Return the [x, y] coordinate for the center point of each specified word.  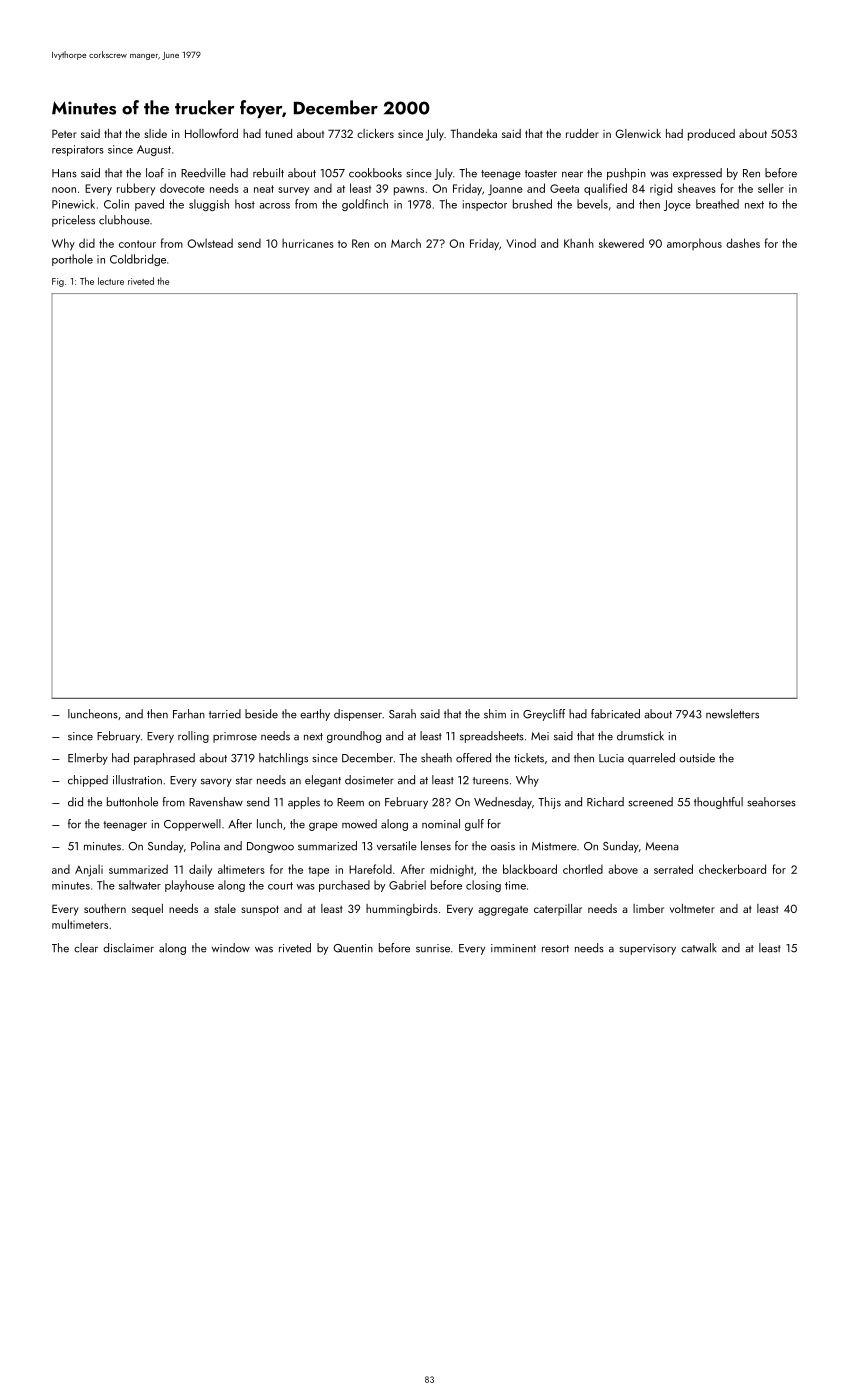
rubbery [136, 189]
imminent [513, 948]
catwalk [699, 948]
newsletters [732, 714]
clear [86, 948]
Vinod [521, 243]
